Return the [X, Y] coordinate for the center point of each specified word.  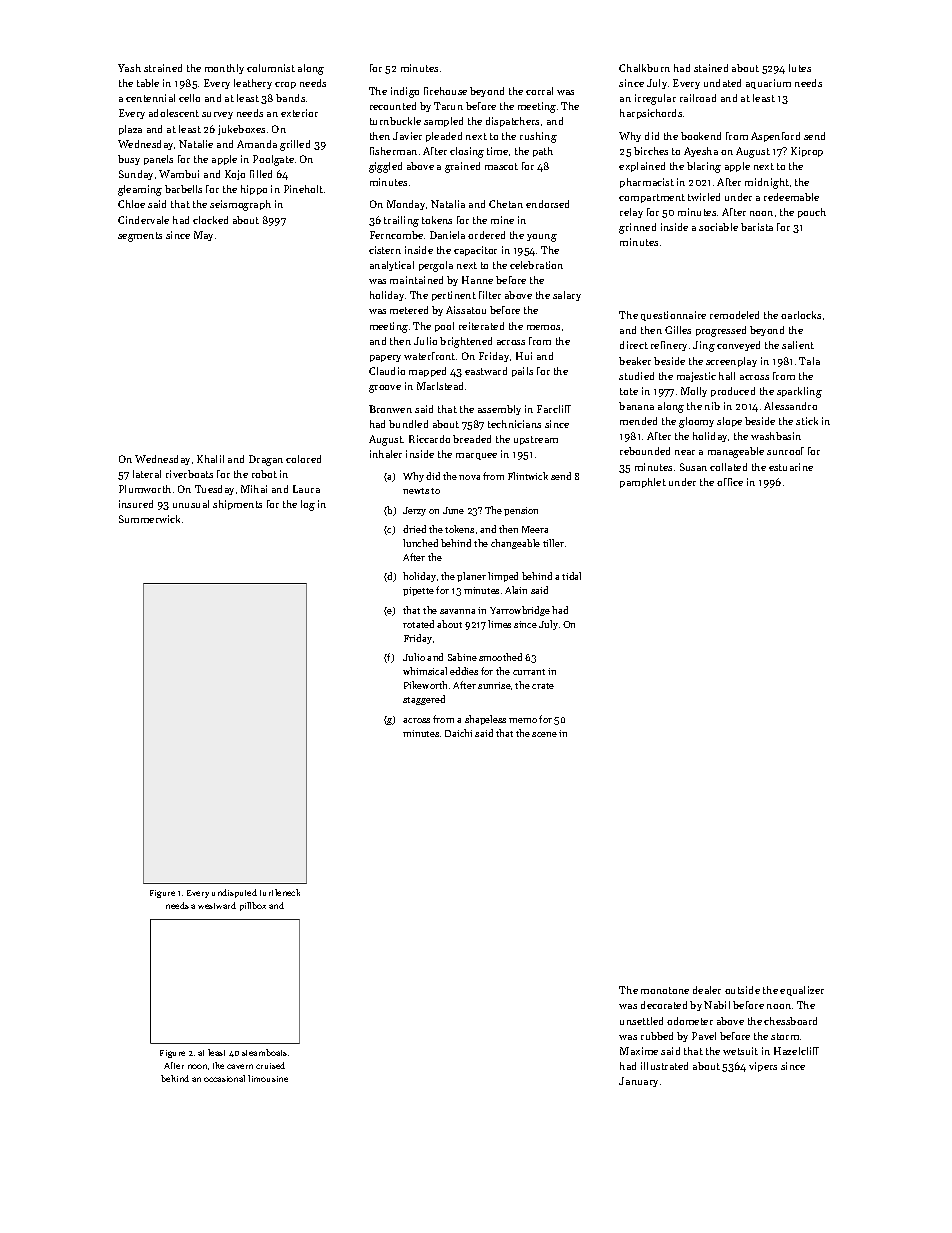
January [638, 1082]
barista [757, 227]
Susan [693, 467]
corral [539, 91]
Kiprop [807, 152]
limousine [268, 1078]
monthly [224, 69]
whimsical [425, 671]
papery [385, 358]
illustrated [664, 1066]
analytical [392, 266]
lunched [420, 543]
